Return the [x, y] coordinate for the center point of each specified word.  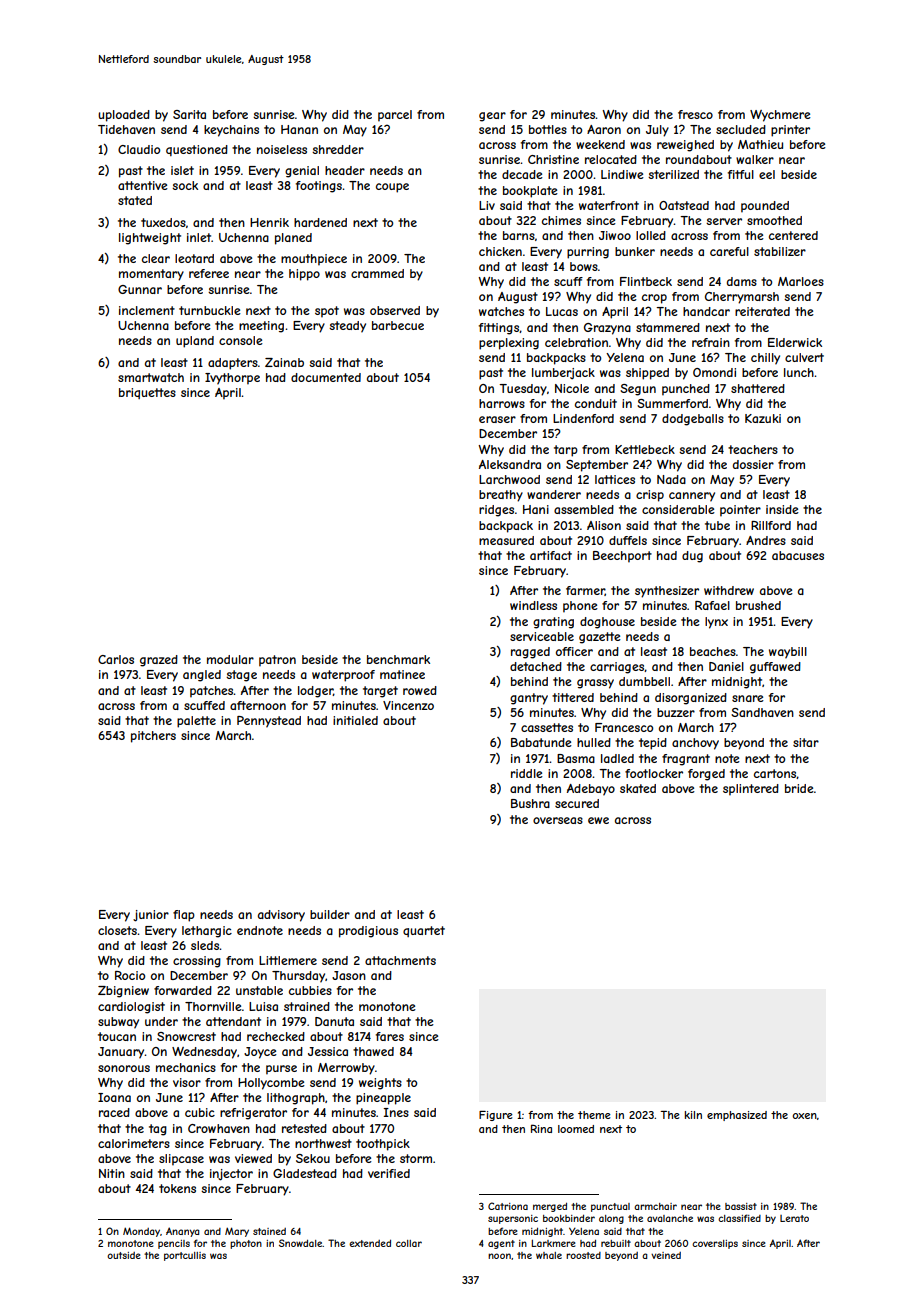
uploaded [124, 116]
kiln [693, 1115]
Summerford [672, 403]
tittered [573, 697]
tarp [566, 451]
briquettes [147, 393]
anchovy [695, 744]
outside [123, 1255]
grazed [159, 661]
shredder [338, 149]
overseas [558, 820]
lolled [651, 235]
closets [117, 930]
